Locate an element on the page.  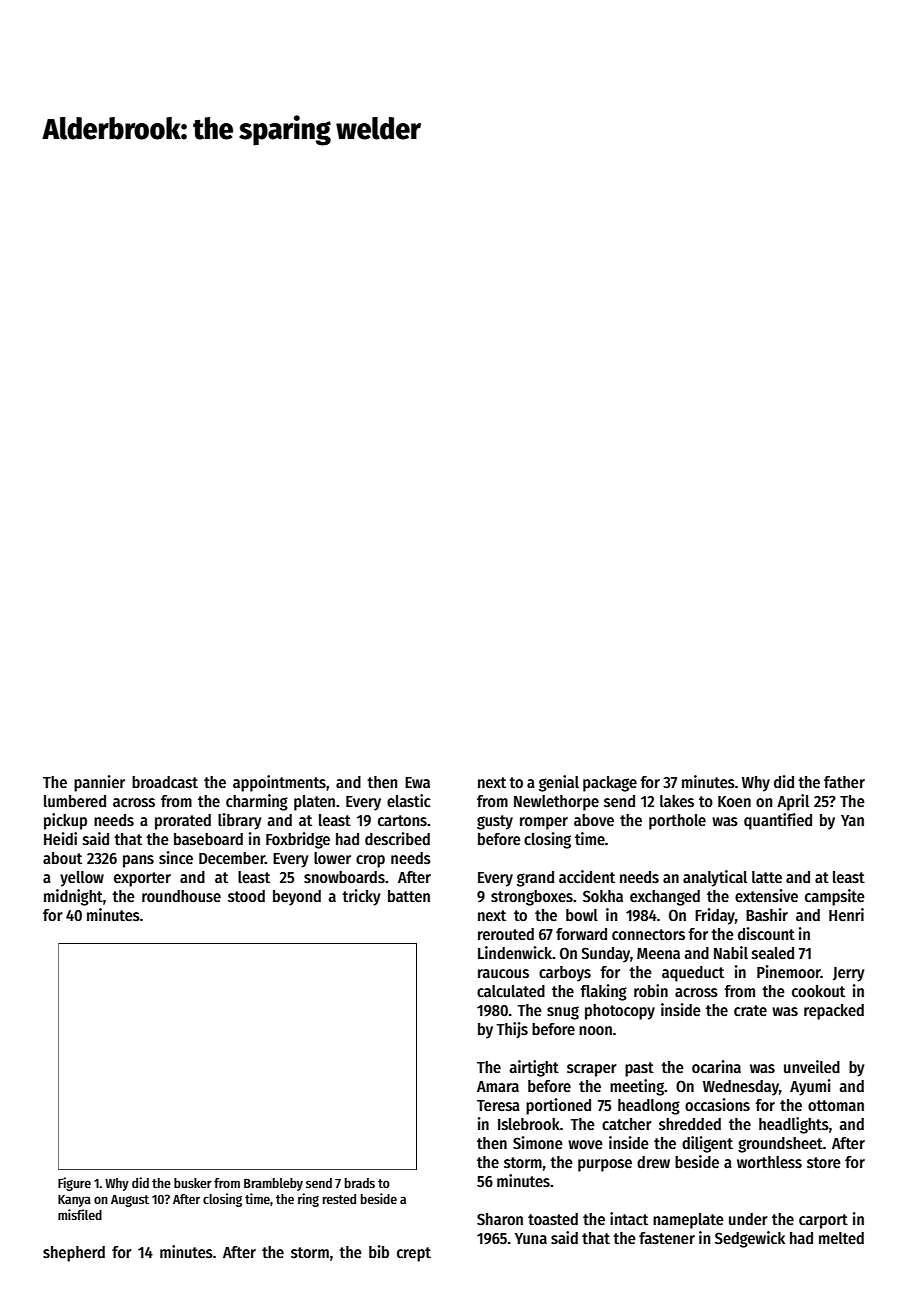
Amara is located at coordinates (498, 1086).
